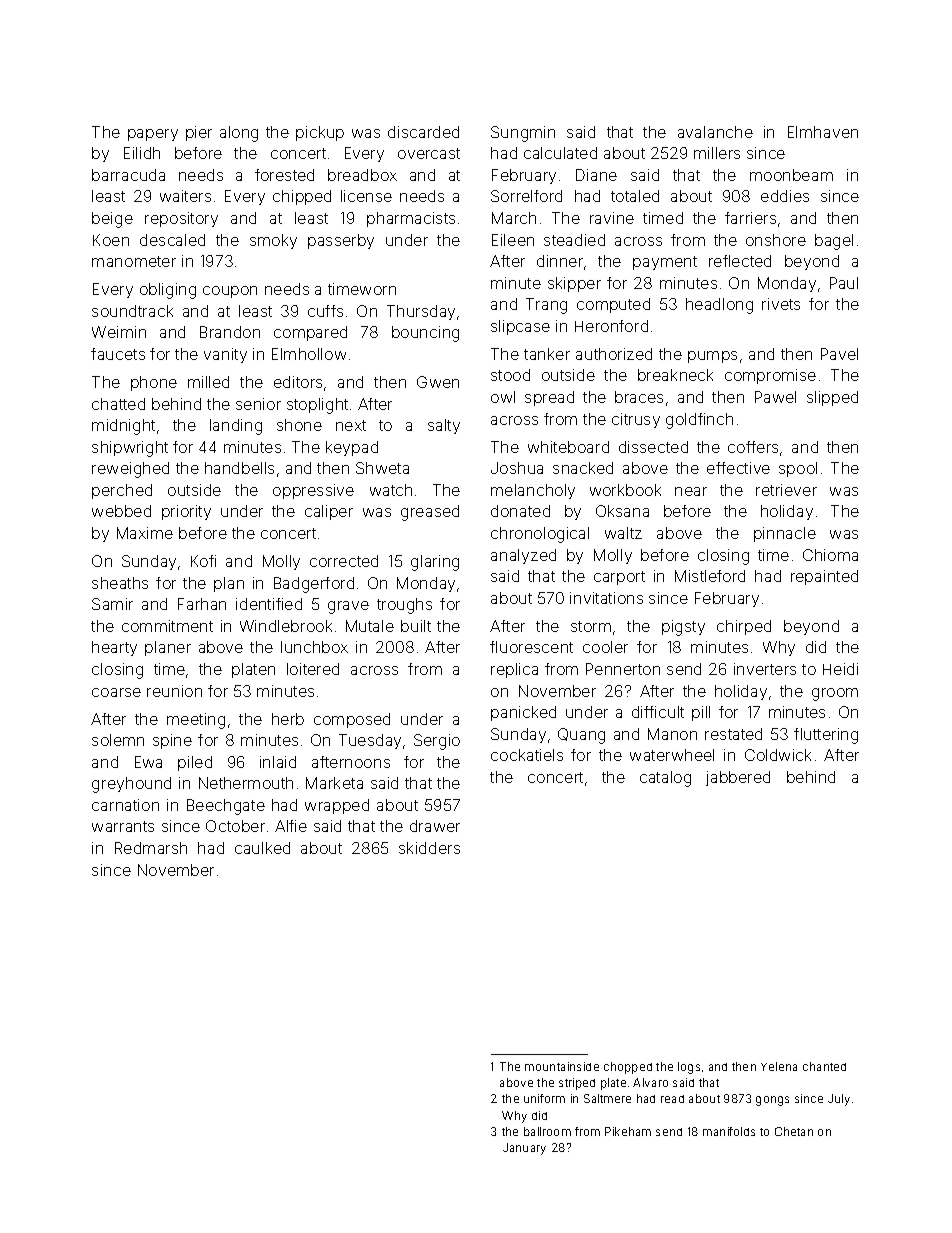 This screenshot has height=1233, width=952. What do you see at coordinates (547, 1131) in the screenshot?
I see `ballroom` at bounding box center [547, 1131].
